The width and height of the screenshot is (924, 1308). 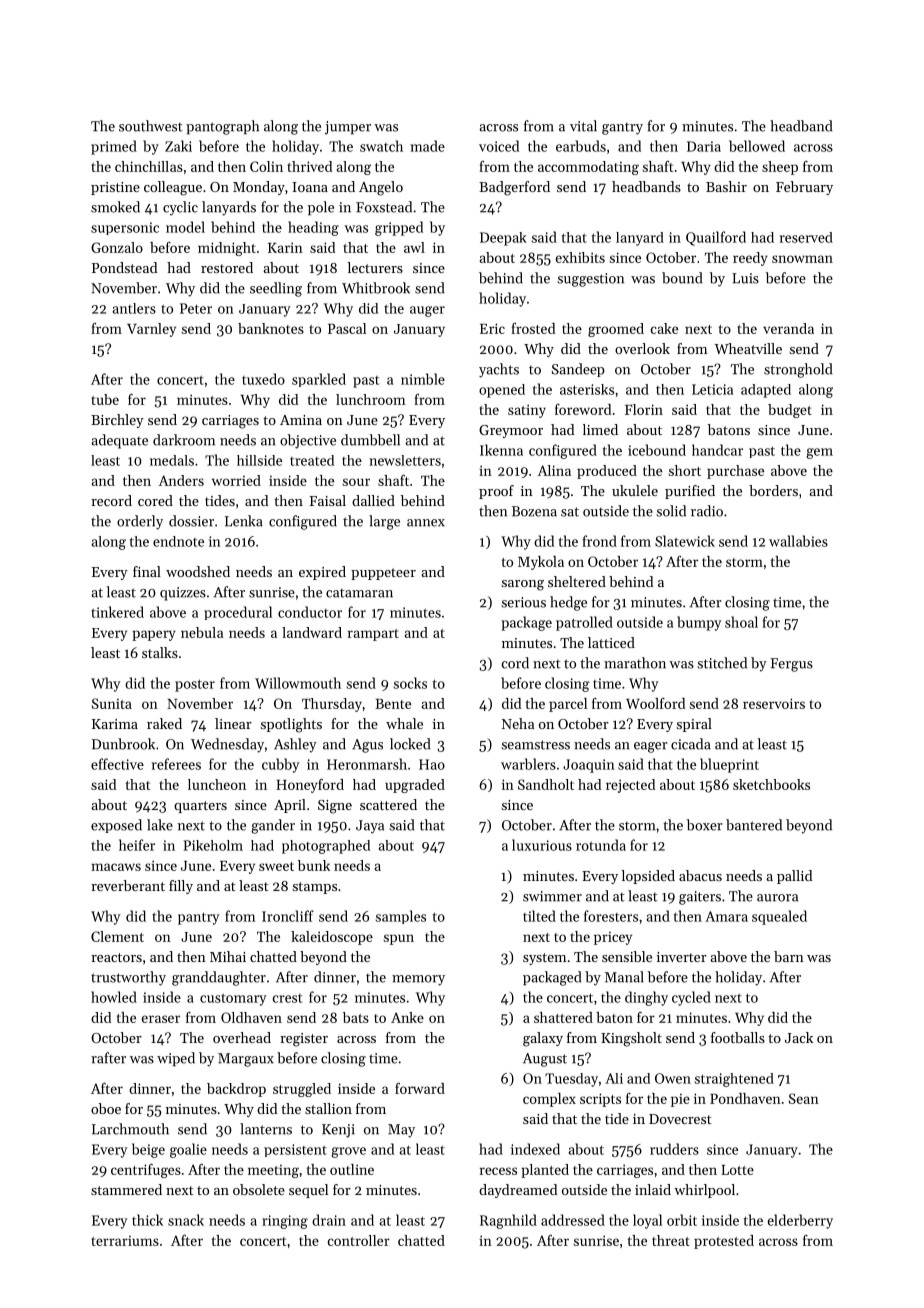 What do you see at coordinates (322, 573) in the screenshot?
I see `expired` at bounding box center [322, 573].
